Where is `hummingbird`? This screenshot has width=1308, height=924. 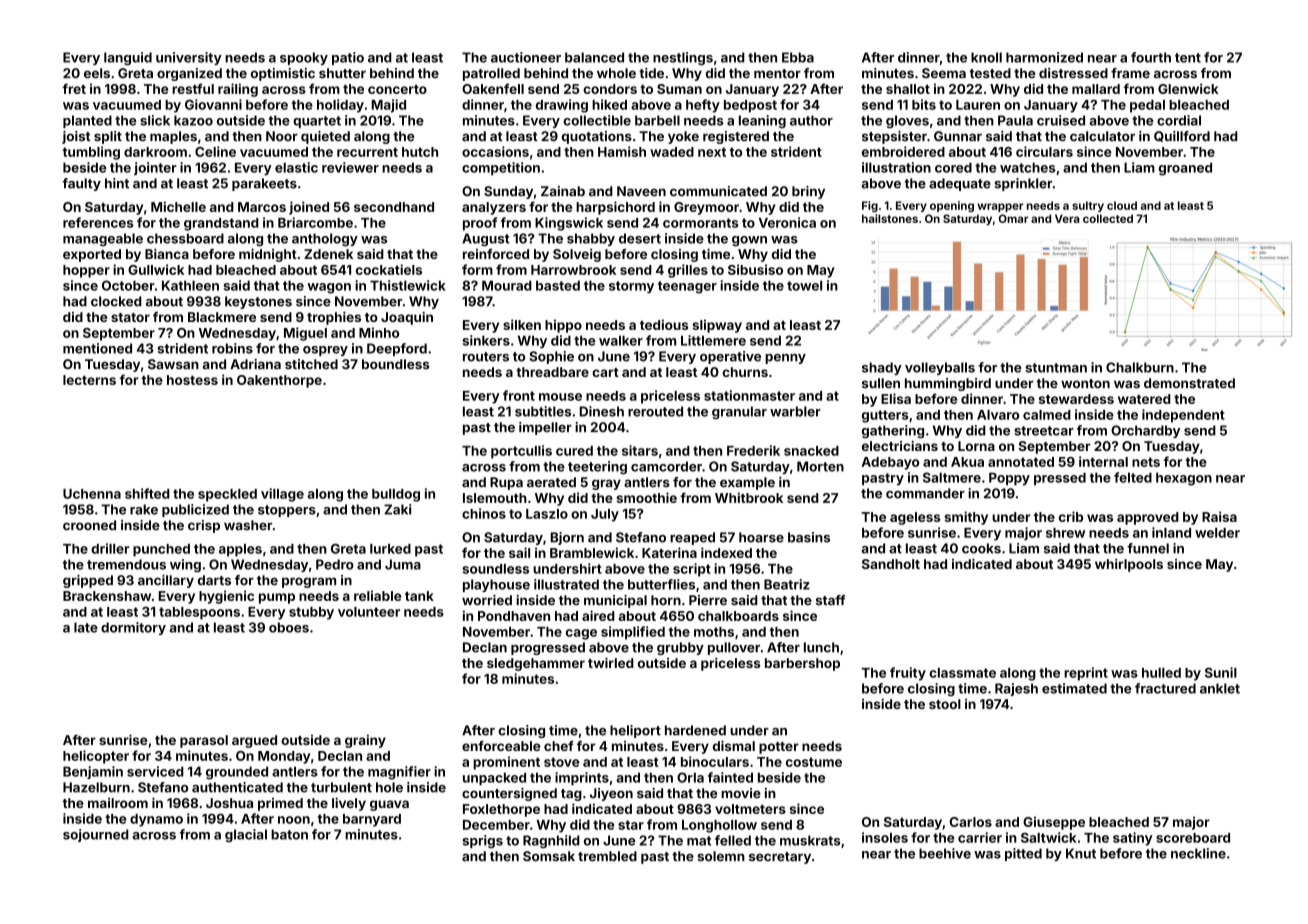 hummingbird is located at coordinates (948, 384).
